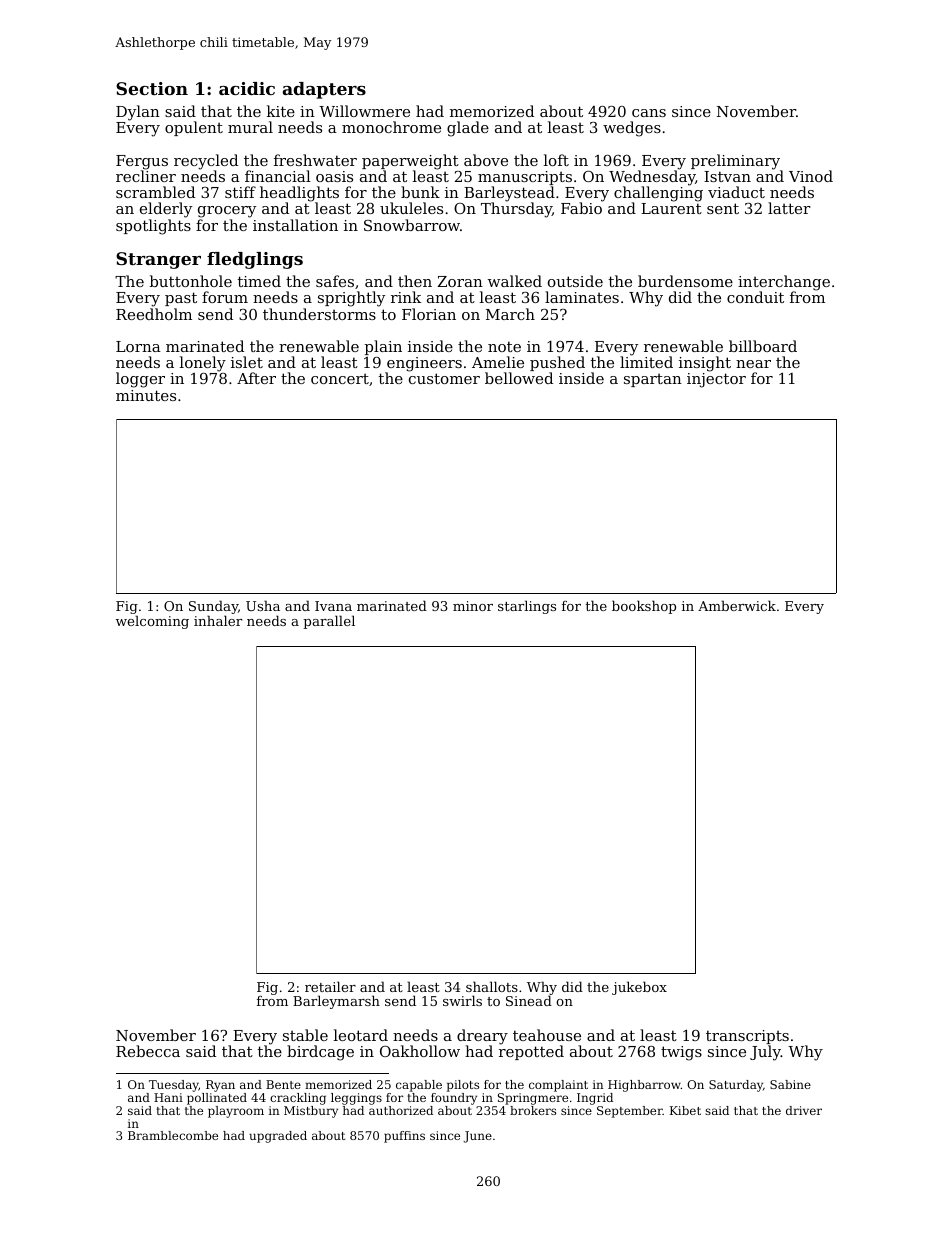 This image has height=1233, width=952. Describe the element at coordinates (644, 607) in the image. I see `bookshop` at that location.
